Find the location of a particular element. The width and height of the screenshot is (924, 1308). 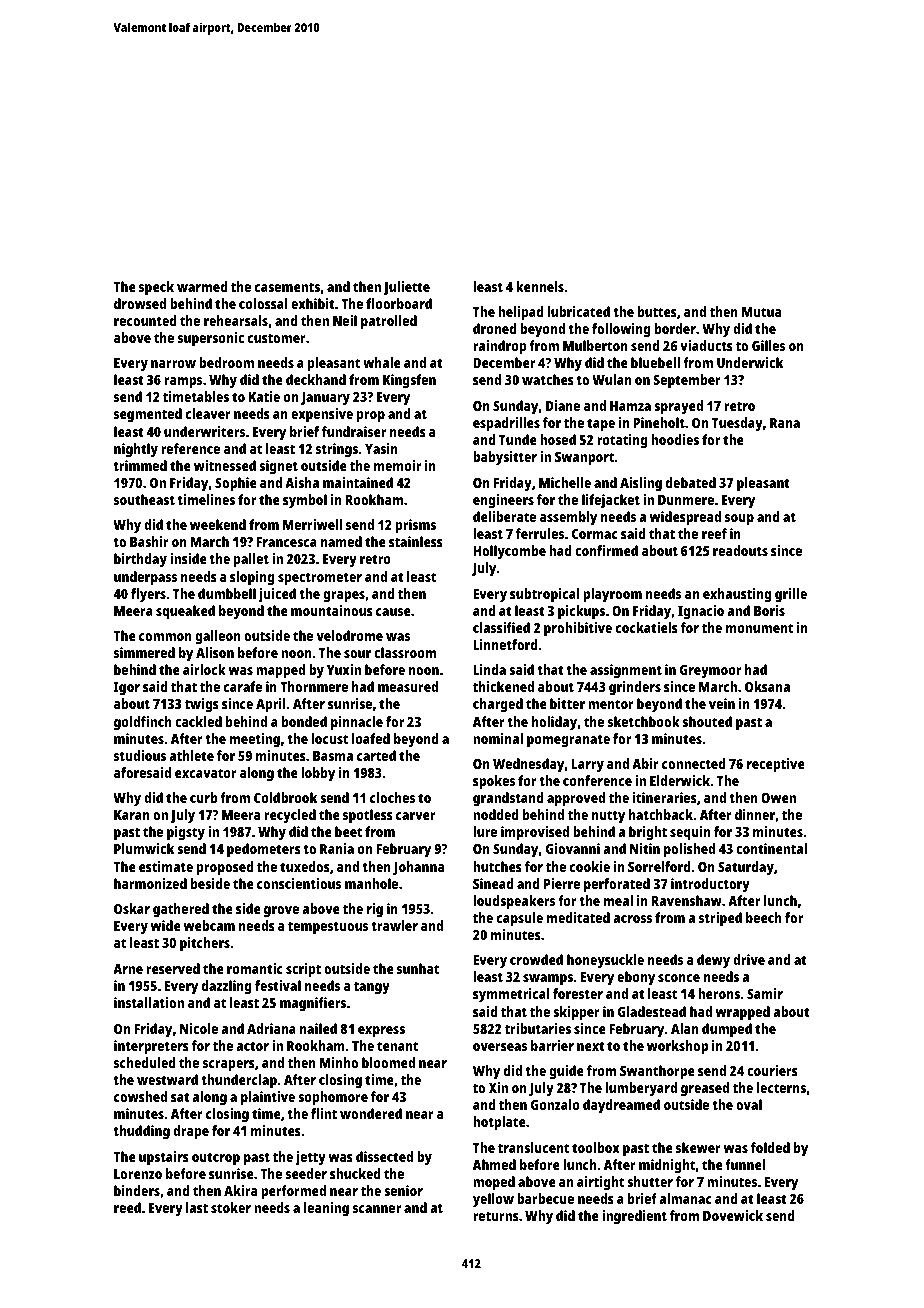

casements is located at coordinates (287, 287).
